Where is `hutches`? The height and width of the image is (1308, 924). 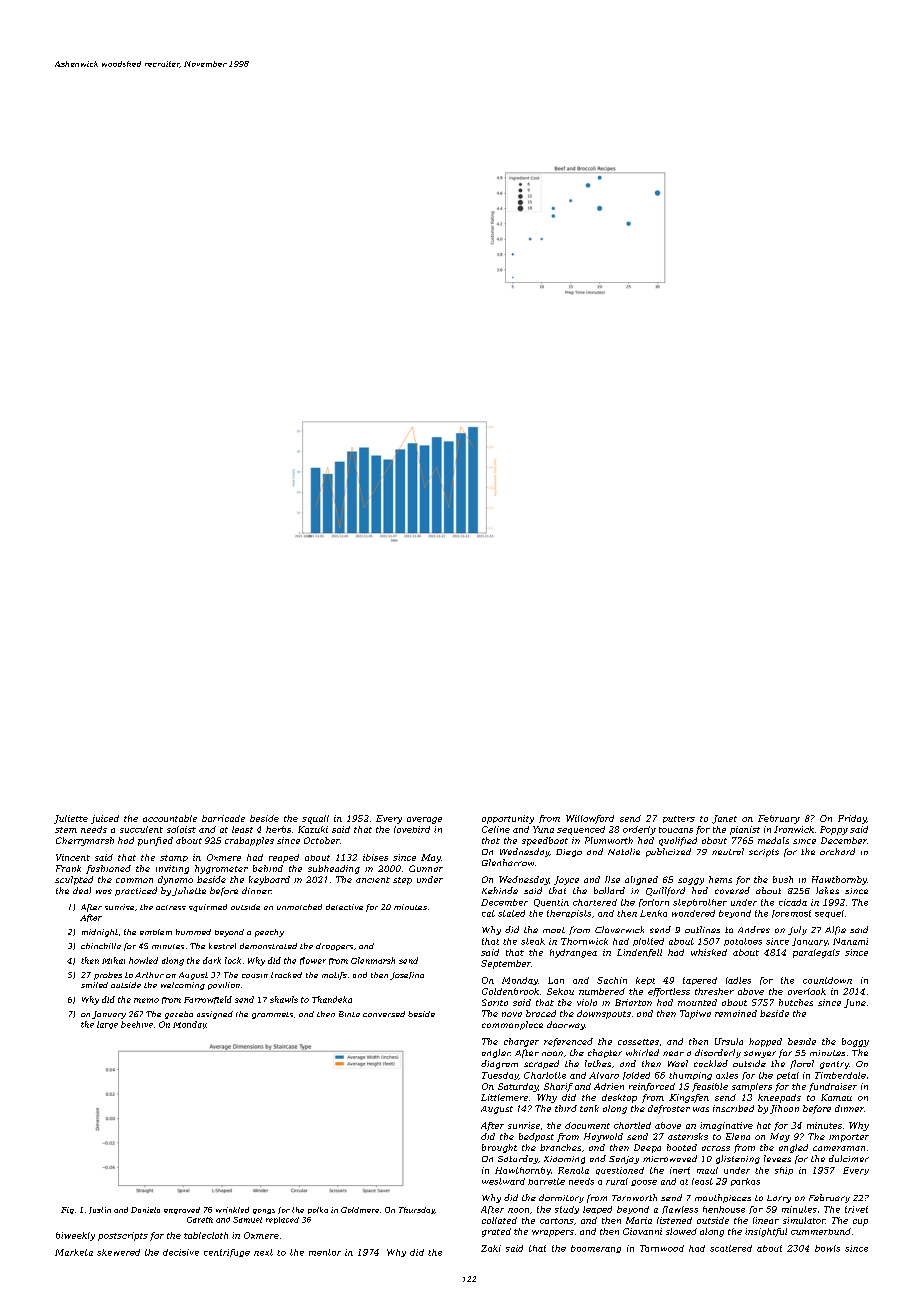 hutches is located at coordinates (796, 1002).
